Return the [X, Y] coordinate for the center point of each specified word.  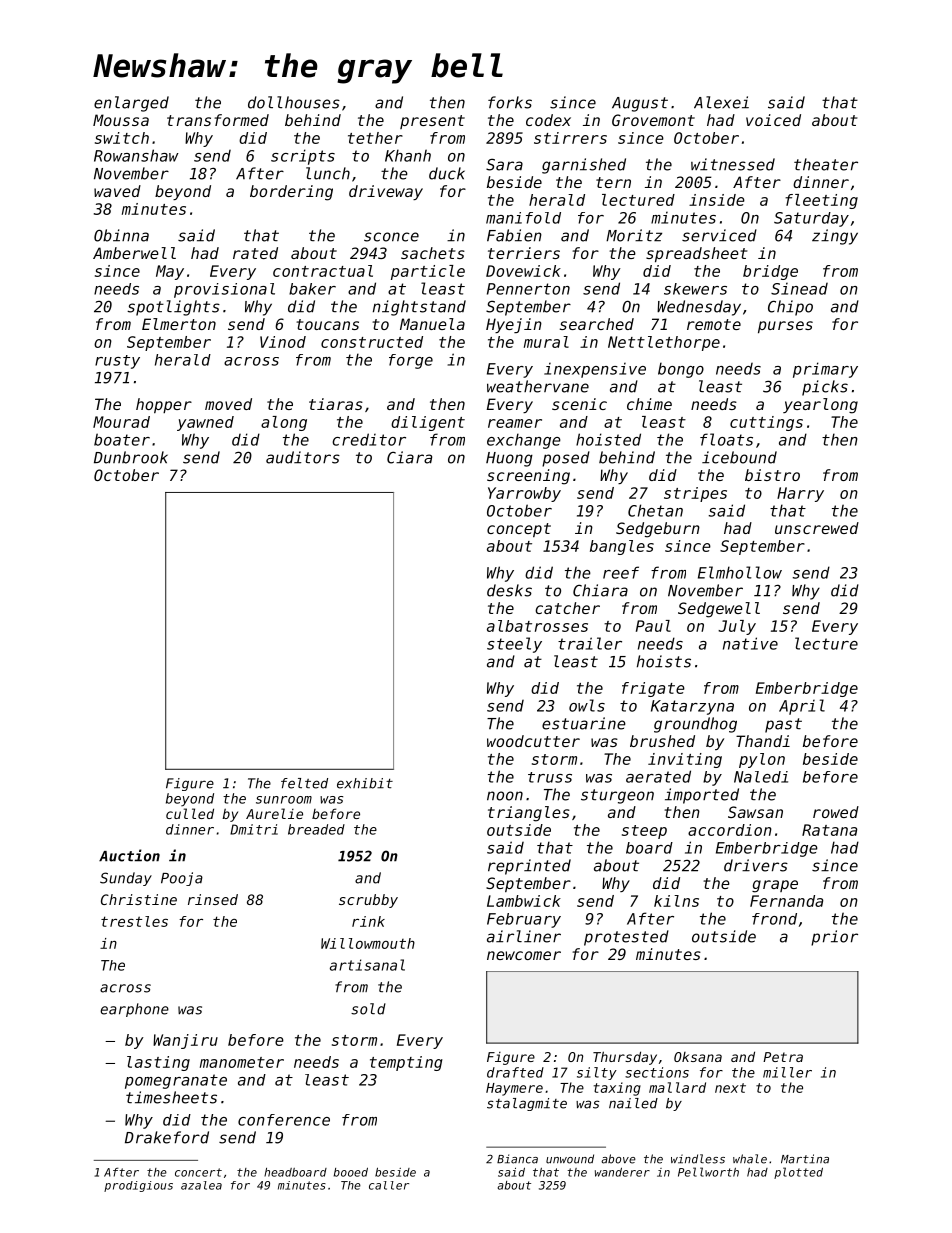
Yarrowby [524, 494]
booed [351, 1172]
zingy [835, 237]
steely [514, 645]
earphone [134, 1010]
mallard [677, 1087]
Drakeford [167, 1137]
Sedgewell [719, 610]
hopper [164, 405]
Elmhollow [740, 572]
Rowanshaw [136, 155]
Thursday [625, 1058]
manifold [523, 218]
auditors [303, 457]
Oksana [698, 1057]
